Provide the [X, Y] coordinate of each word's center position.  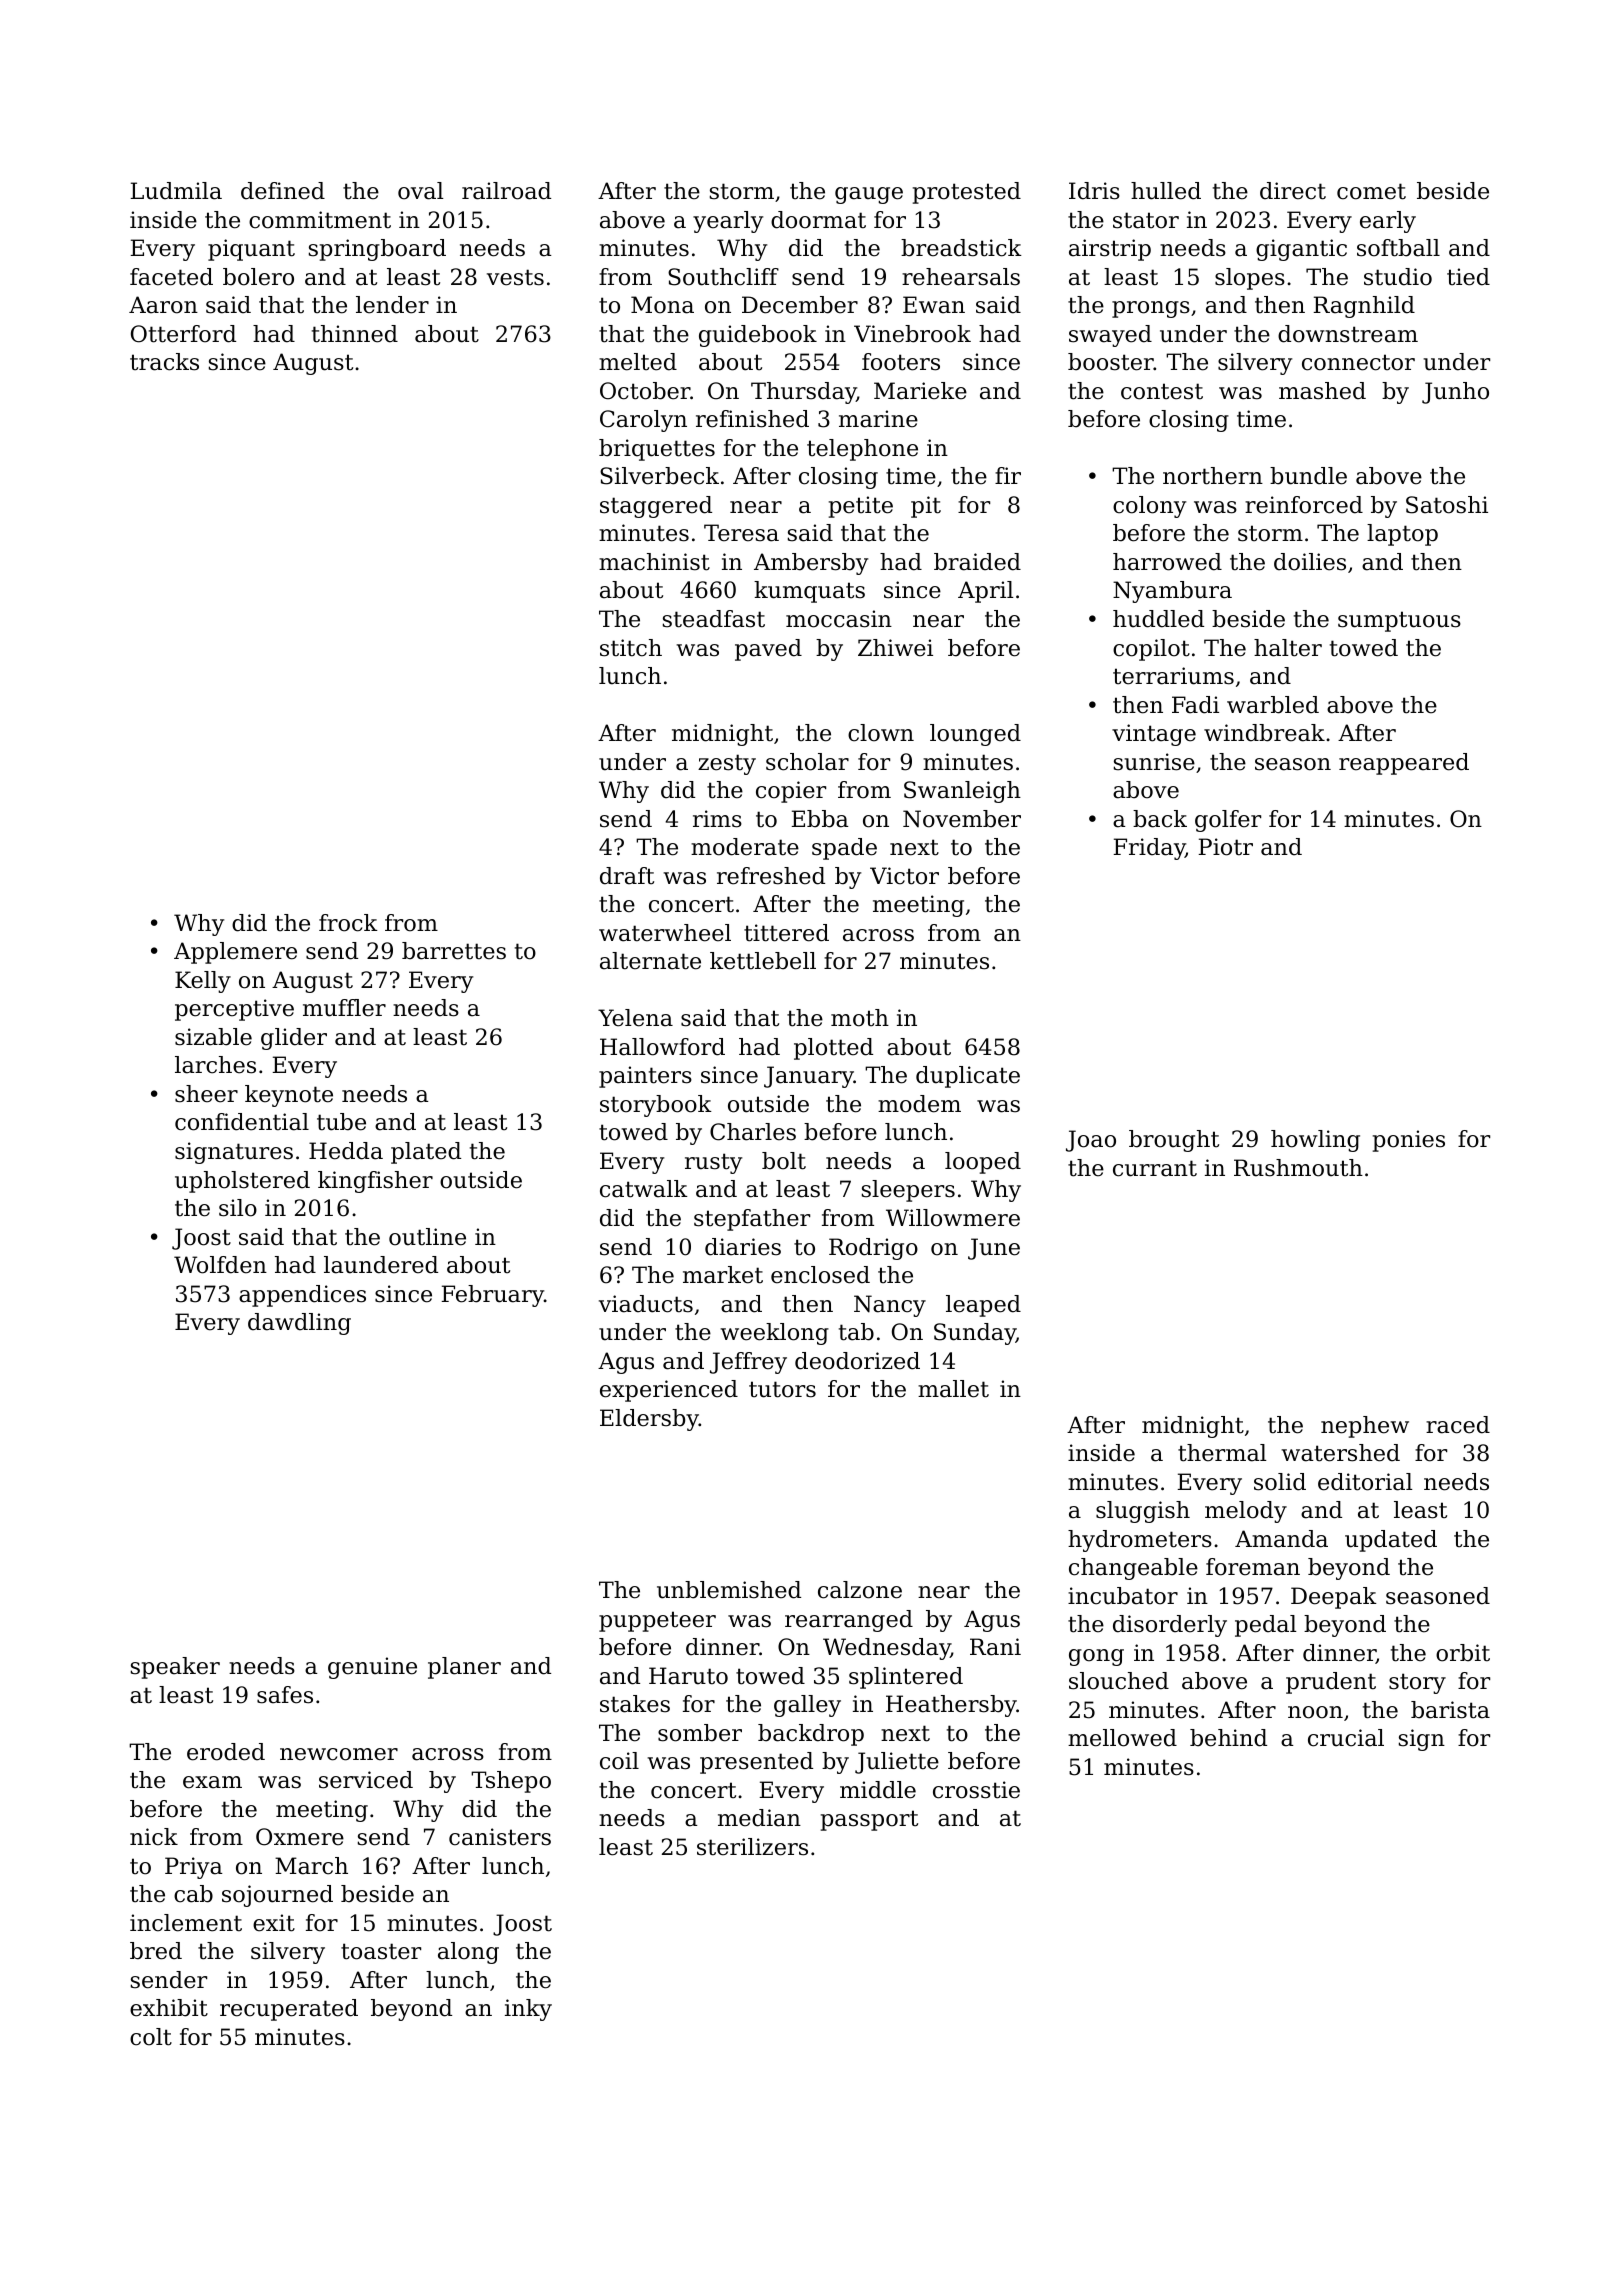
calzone [860, 1590]
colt [151, 2037]
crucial [1346, 1738]
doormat [818, 220]
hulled [1166, 191]
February [492, 1296]
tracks [164, 362]
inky [528, 2010]
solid [1280, 1482]
